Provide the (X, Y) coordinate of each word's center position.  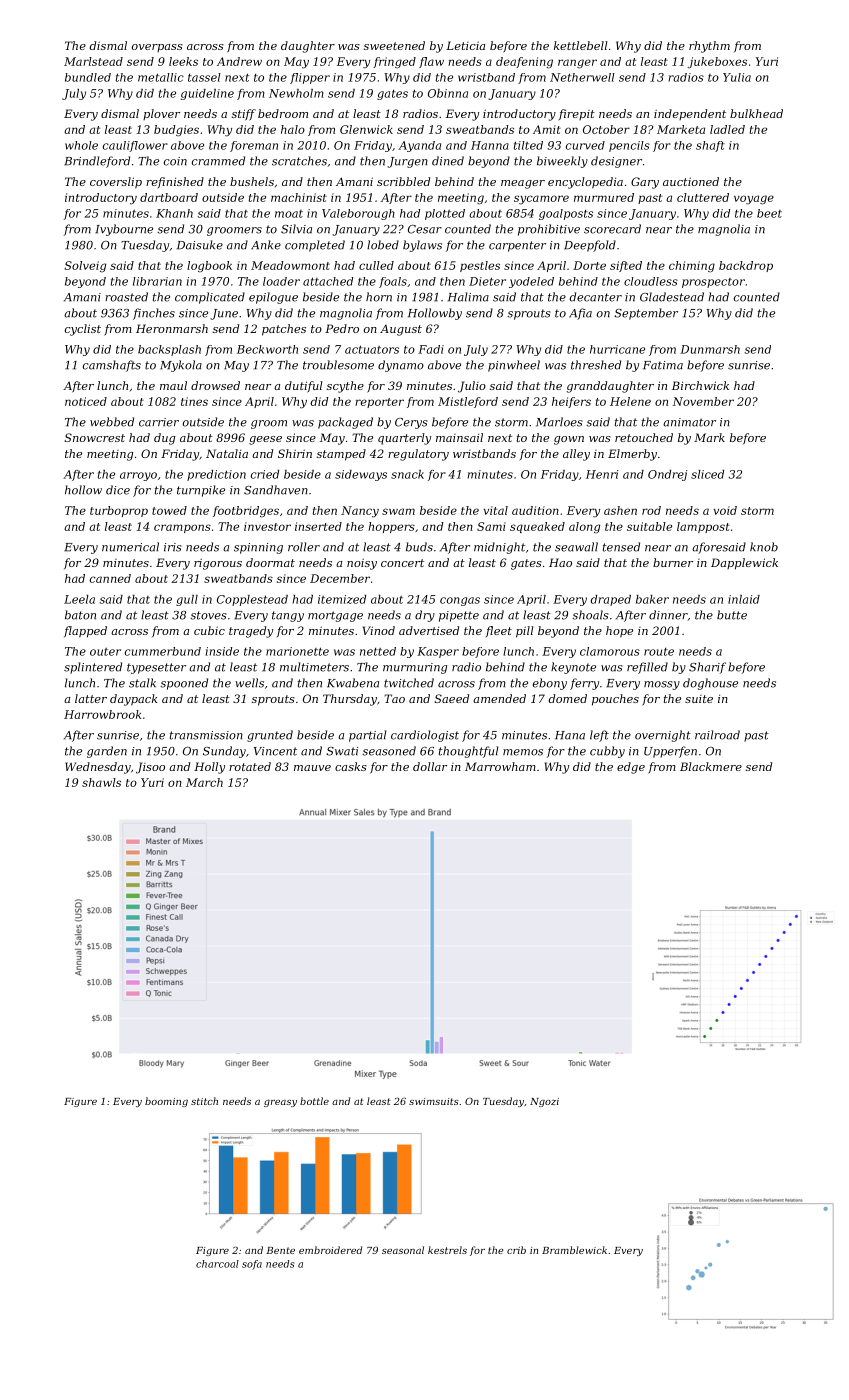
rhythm (709, 47)
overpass (157, 48)
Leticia (465, 45)
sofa (252, 1265)
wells (249, 683)
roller (304, 547)
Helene (630, 401)
